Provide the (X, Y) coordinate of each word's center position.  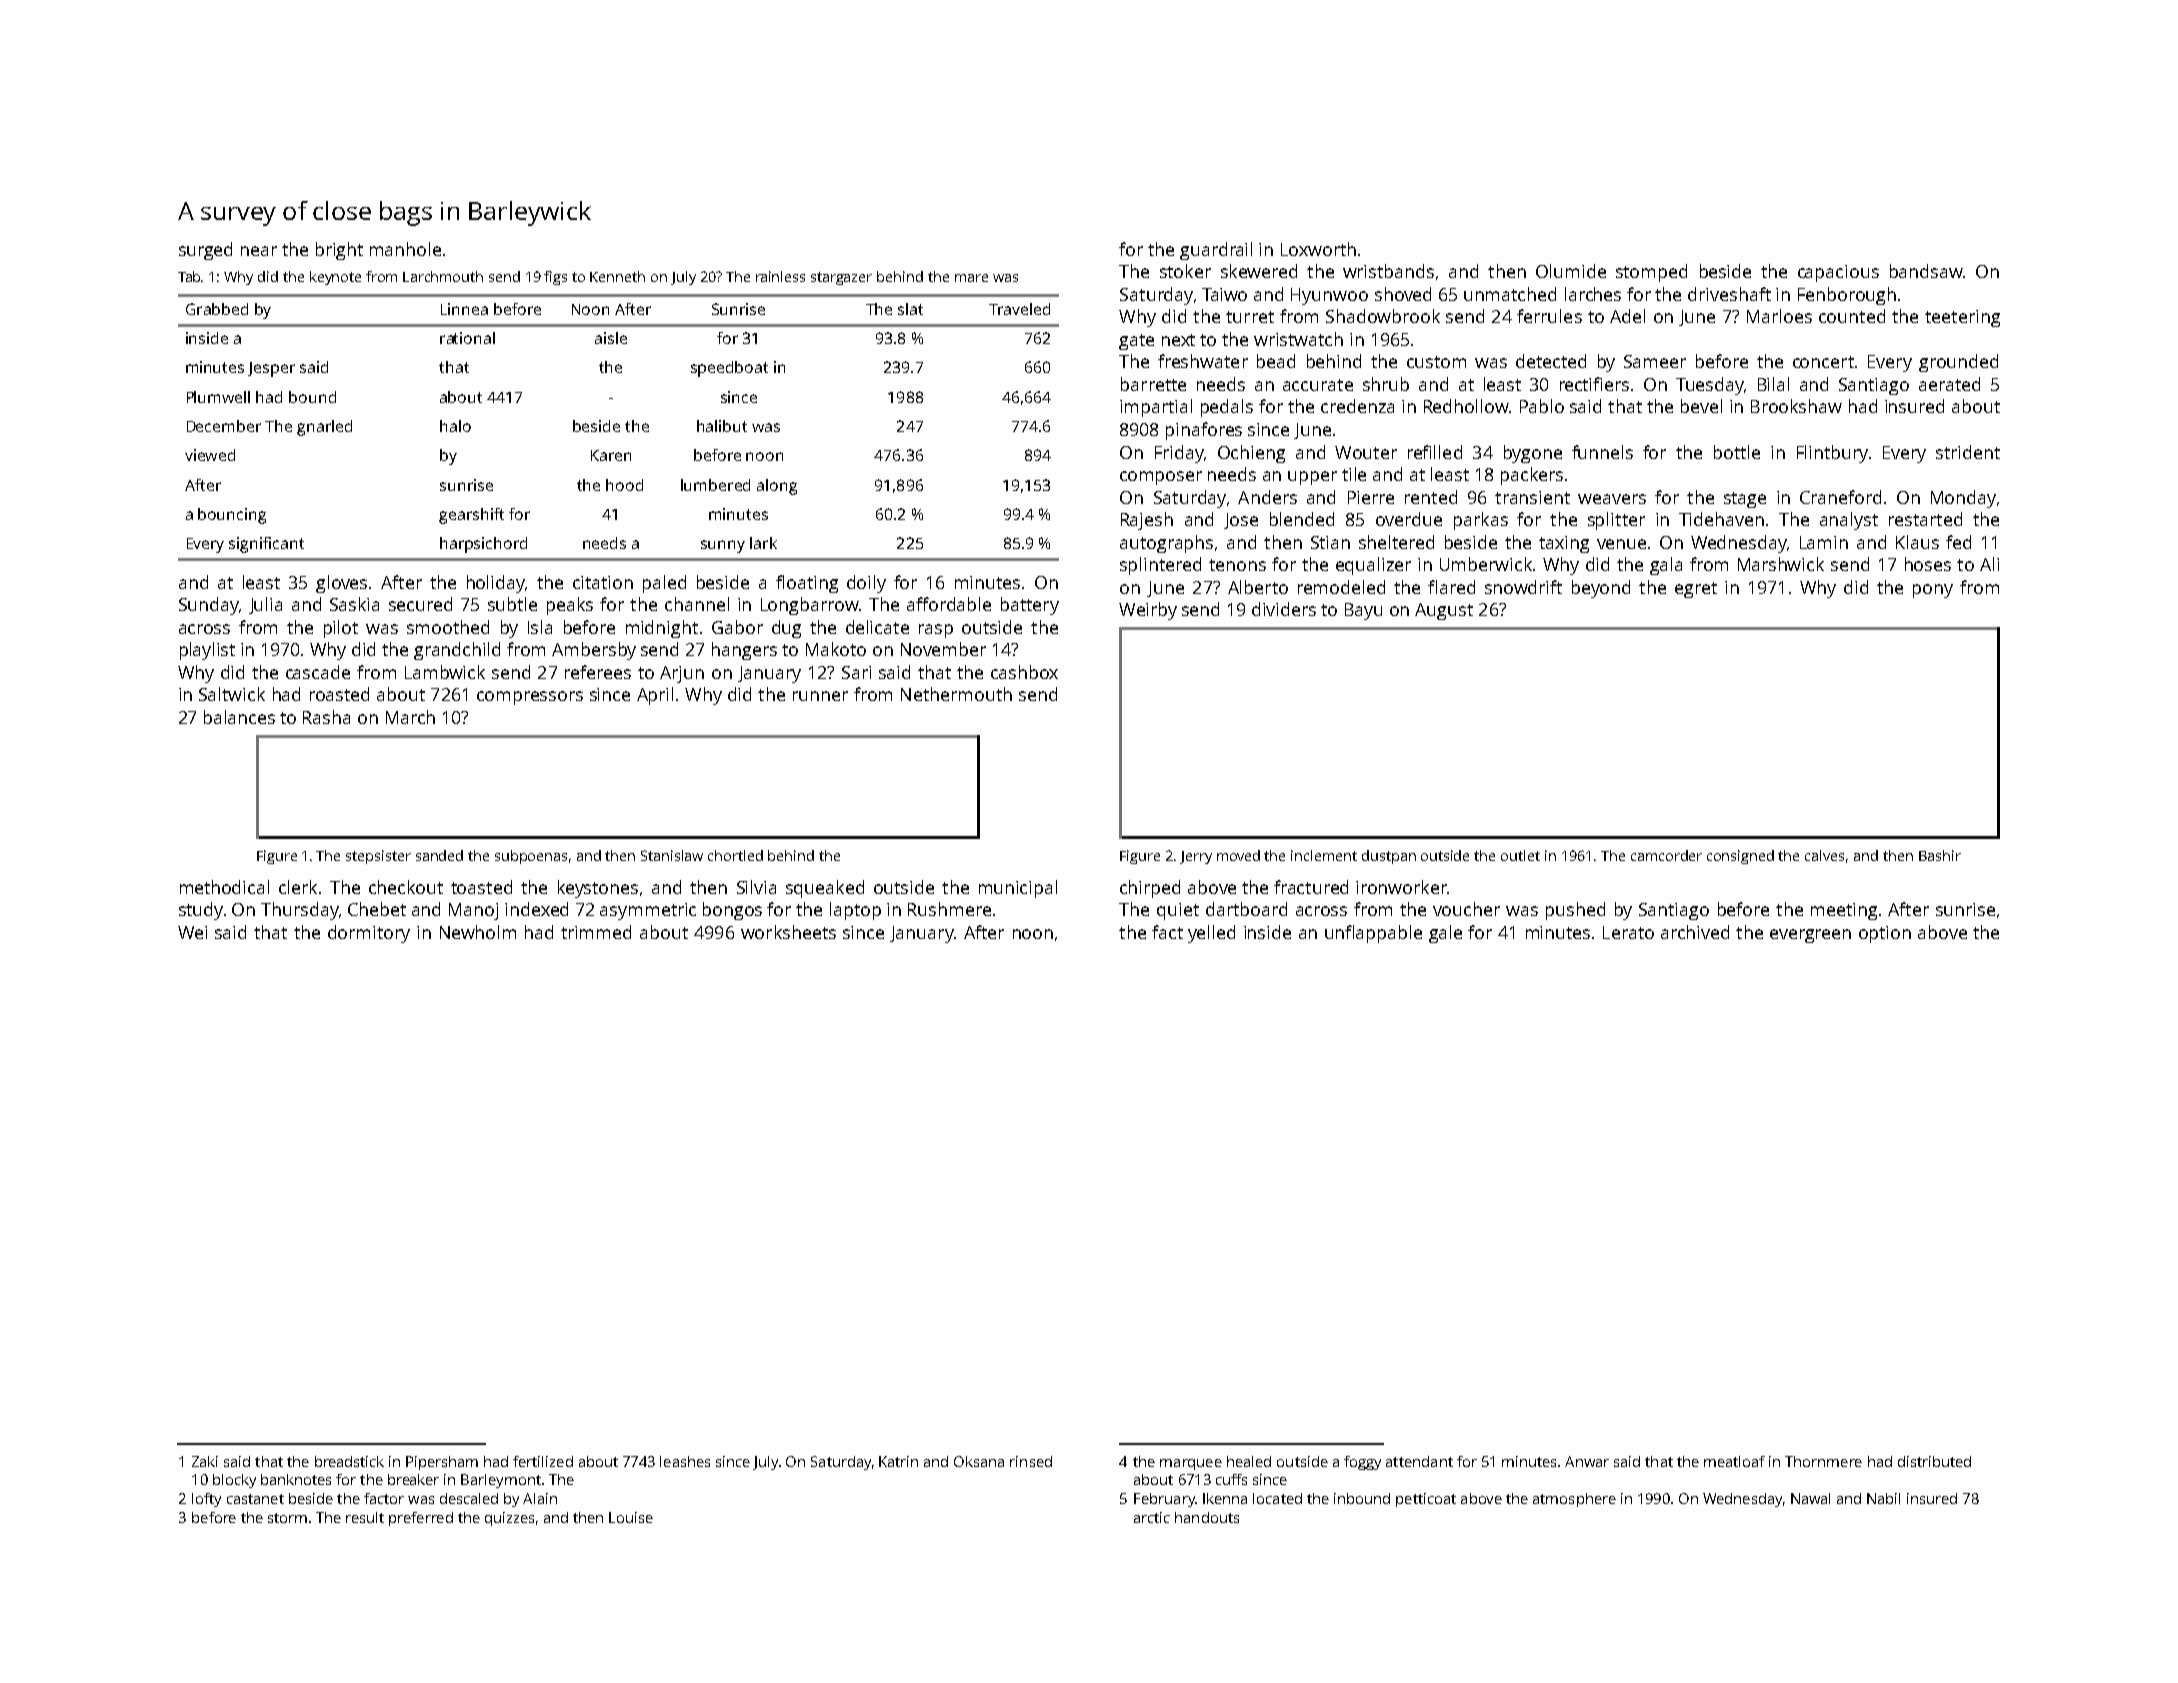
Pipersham (442, 1463)
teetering (1962, 318)
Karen (611, 455)
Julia (265, 605)
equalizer (1373, 566)
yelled (1211, 934)
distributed (1934, 1461)
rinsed (1031, 1461)
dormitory (369, 934)
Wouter (1366, 452)
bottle (1737, 452)
